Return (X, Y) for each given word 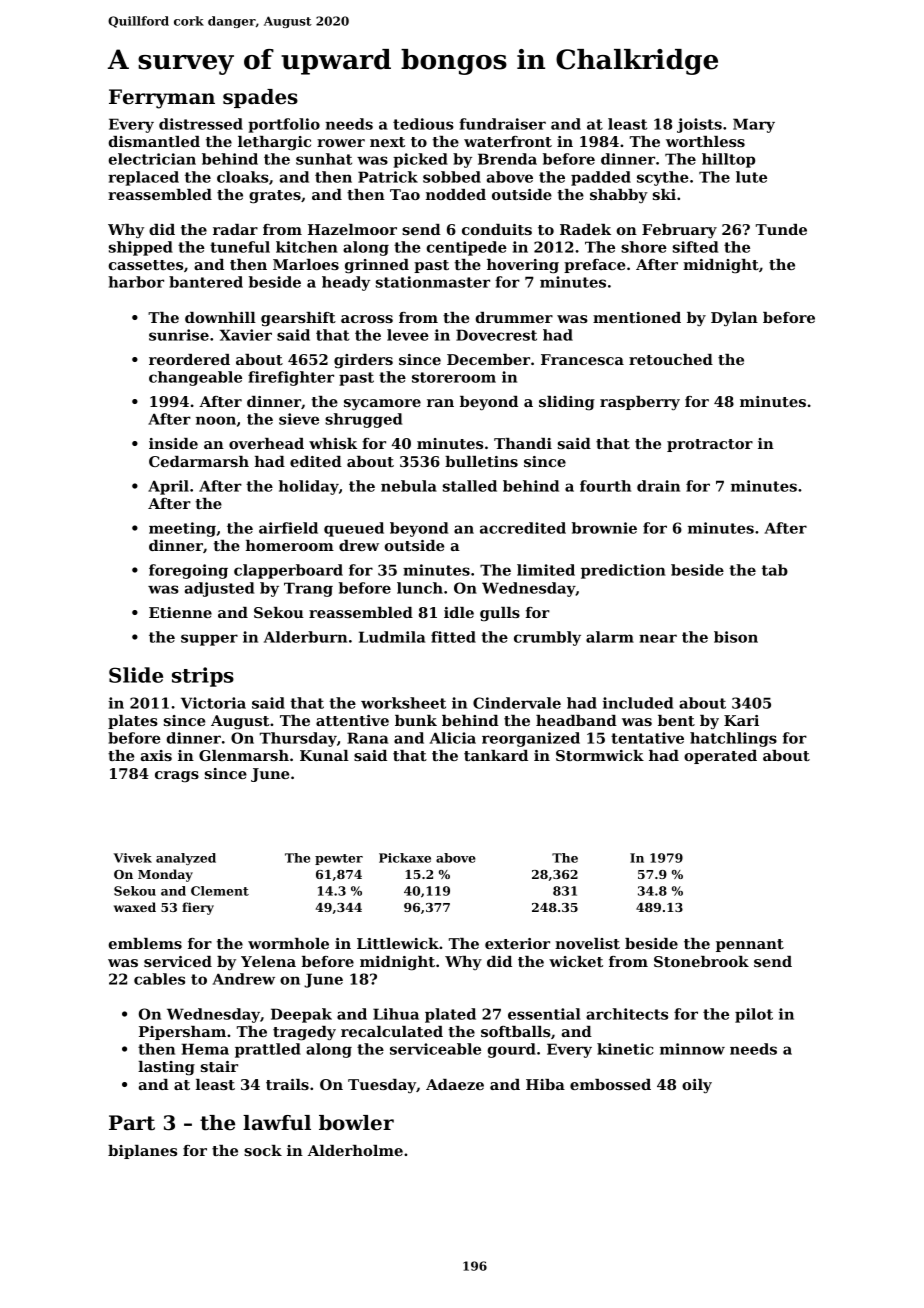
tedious (423, 124)
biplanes (142, 1152)
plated (450, 1015)
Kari (741, 720)
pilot (754, 1015)
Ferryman (162, 99)
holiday (309, 487)
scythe (663, 178)
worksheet (403, 703)
